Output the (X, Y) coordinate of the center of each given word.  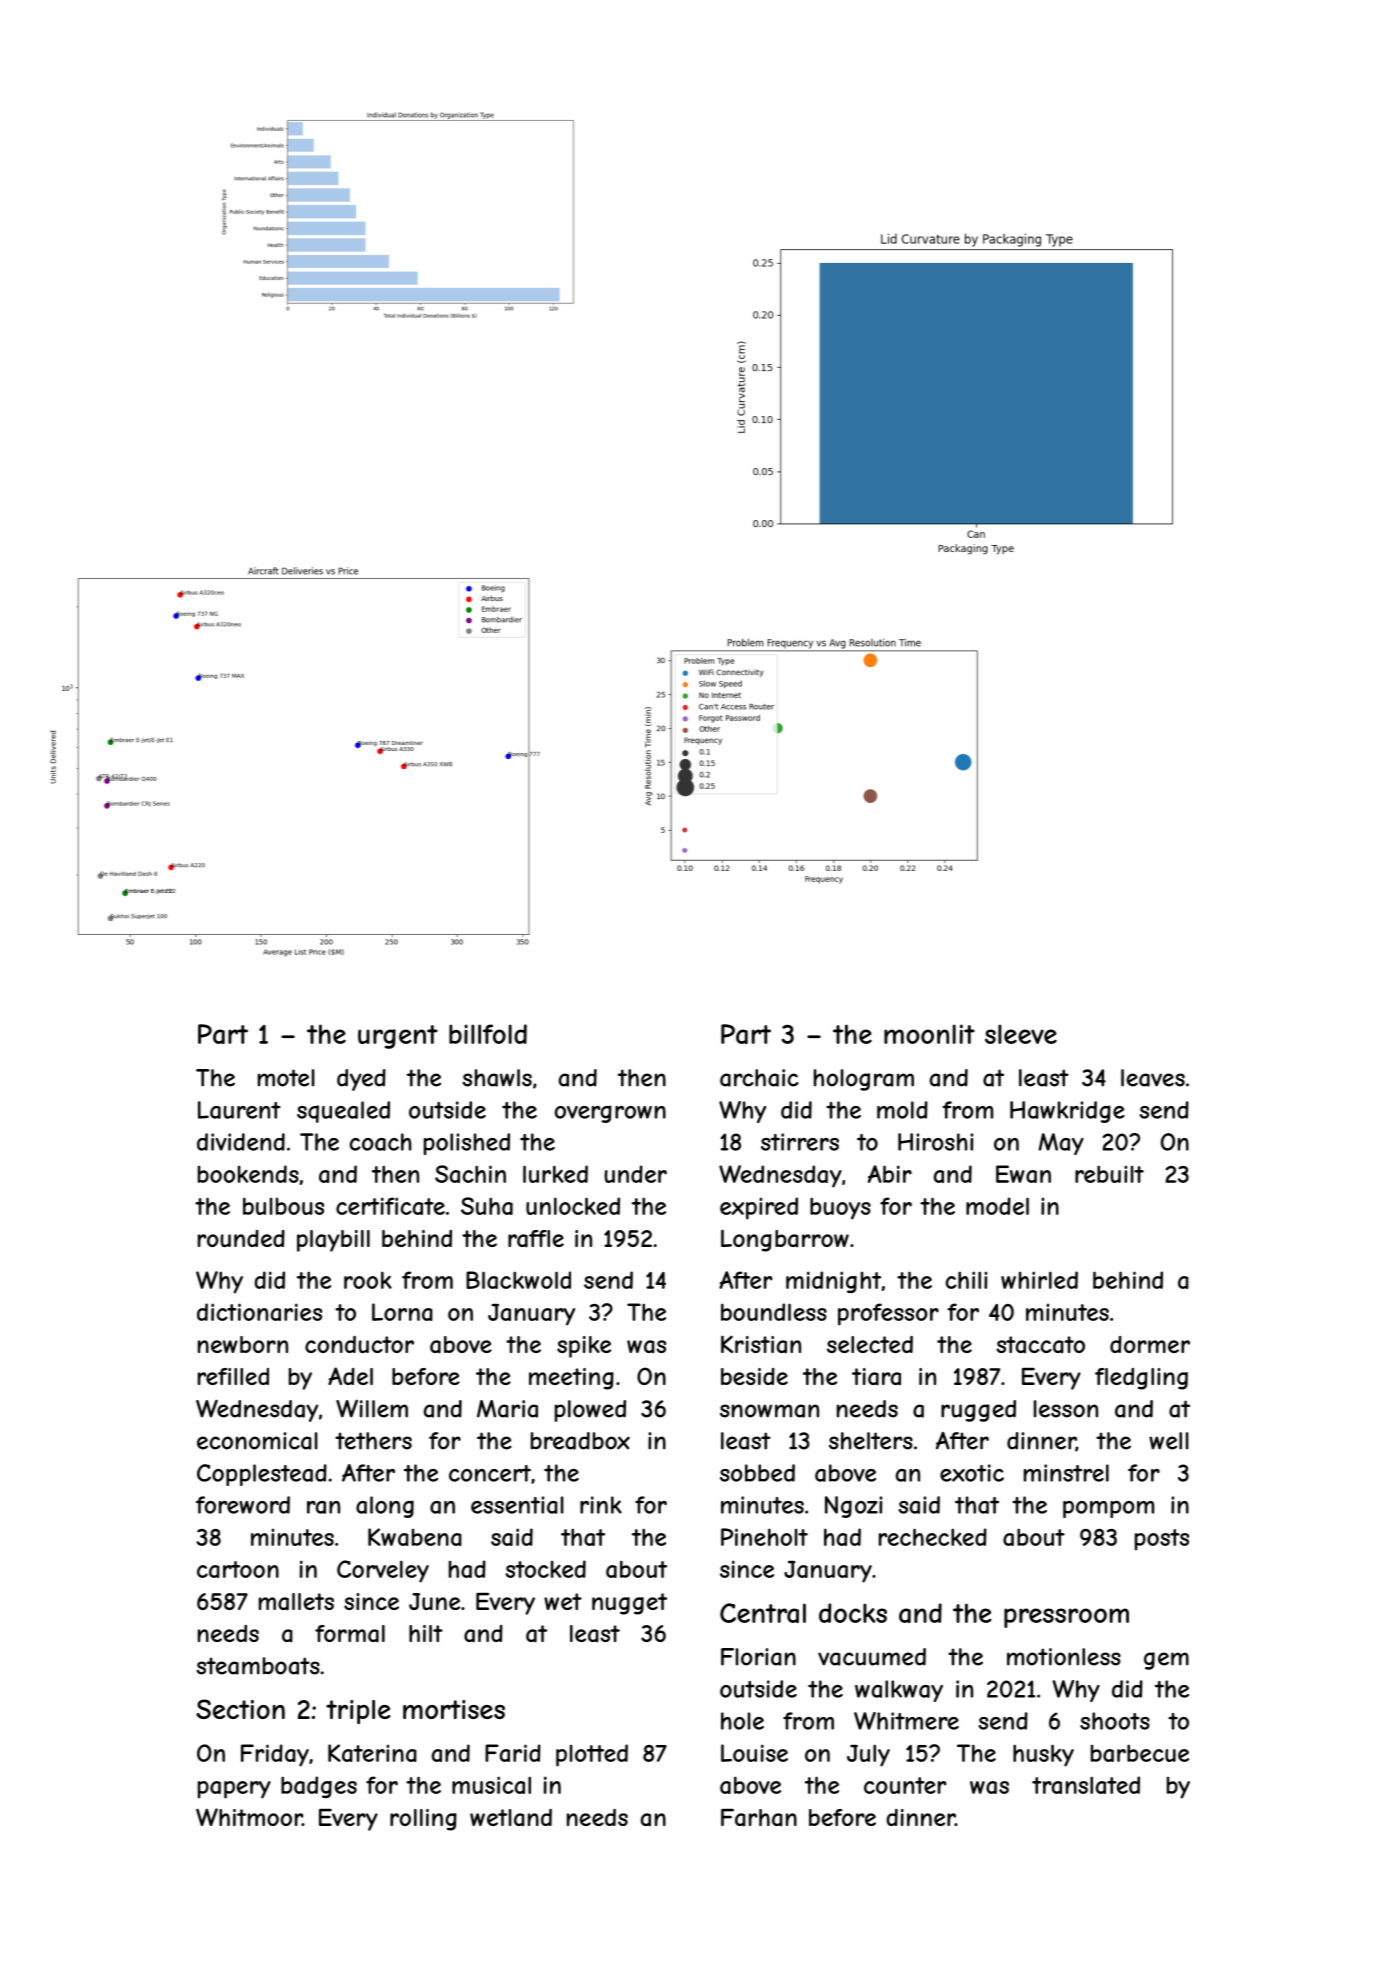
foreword (243, 1505)
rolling (423, 1820)
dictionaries (259, 1312)
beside (754, 1376)
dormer (1150, 1344)
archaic (759, 1078)
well (1169, 1441)
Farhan (759, 1818)
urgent (398, 1037)
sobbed (757, 1473)
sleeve (1021, 1034)
